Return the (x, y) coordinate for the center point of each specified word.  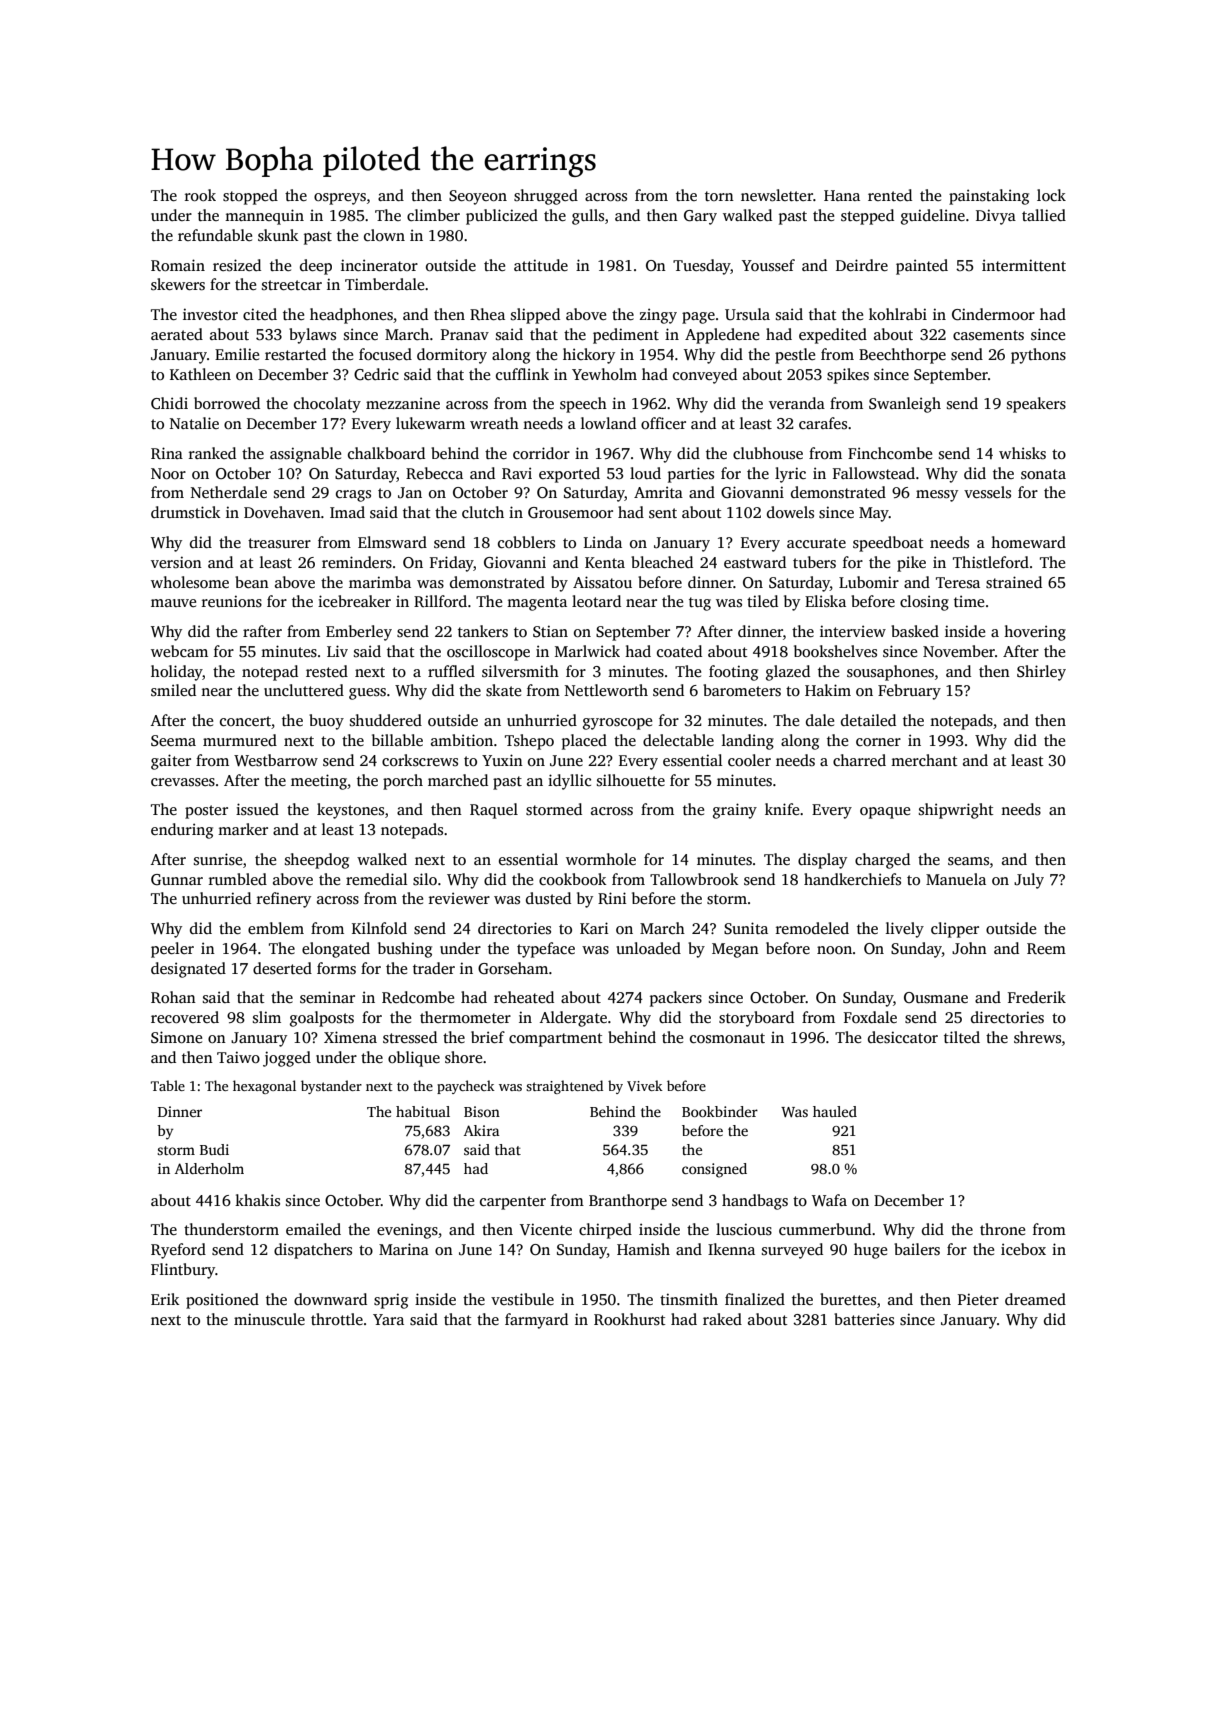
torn (719, 196)
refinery (284, 900)
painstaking (989, 197)
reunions (232, 601)
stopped (250, 197)
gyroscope (617, 724)
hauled (835, 1111)
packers (676, 999)
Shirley (1041, 673)
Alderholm (209, 1168)
